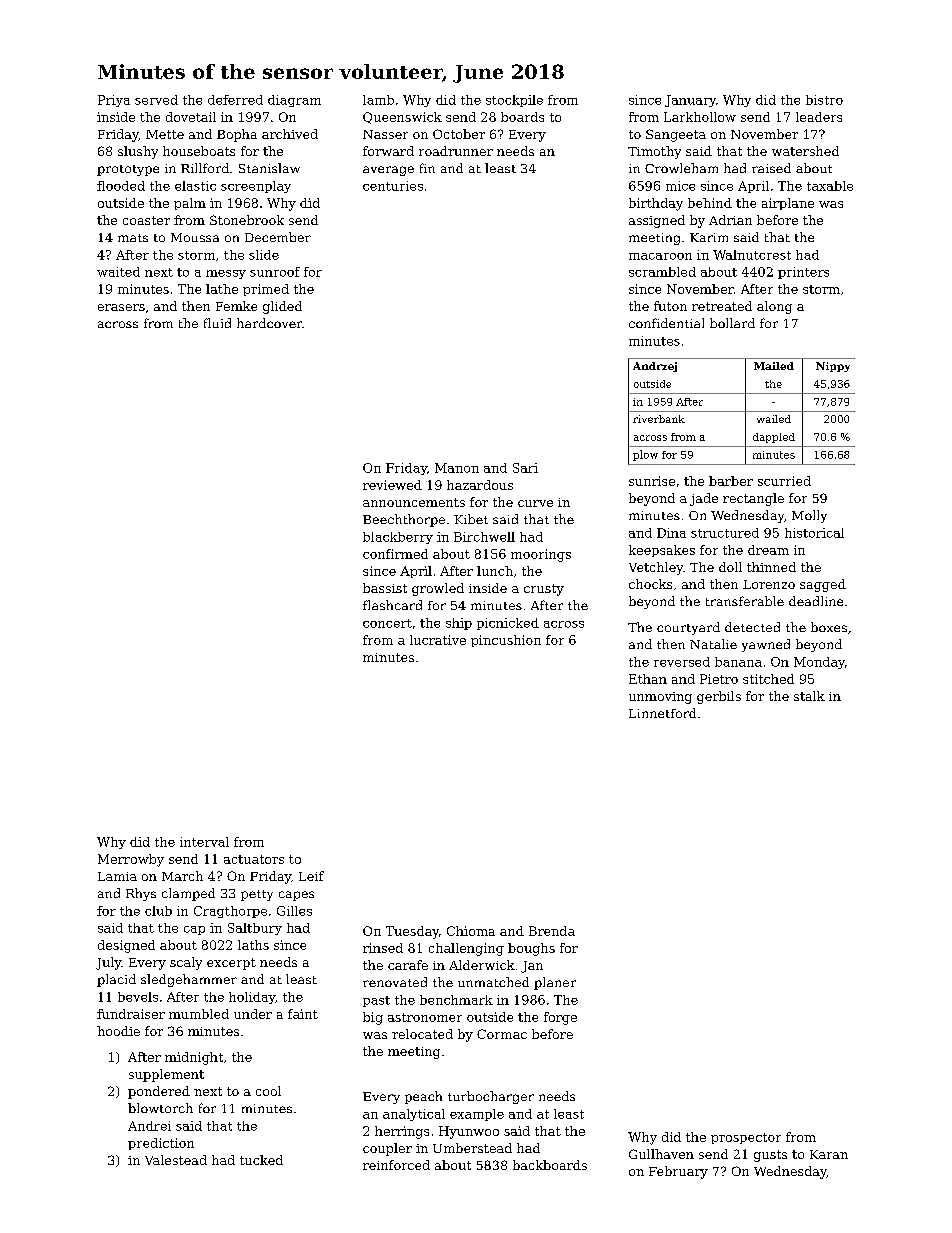 The height and width of the screenshot is (1233, 952). What do you see at coordinates (805, 151) in the screenshot?
I see `watershed` at bounding box center [805, 151].
